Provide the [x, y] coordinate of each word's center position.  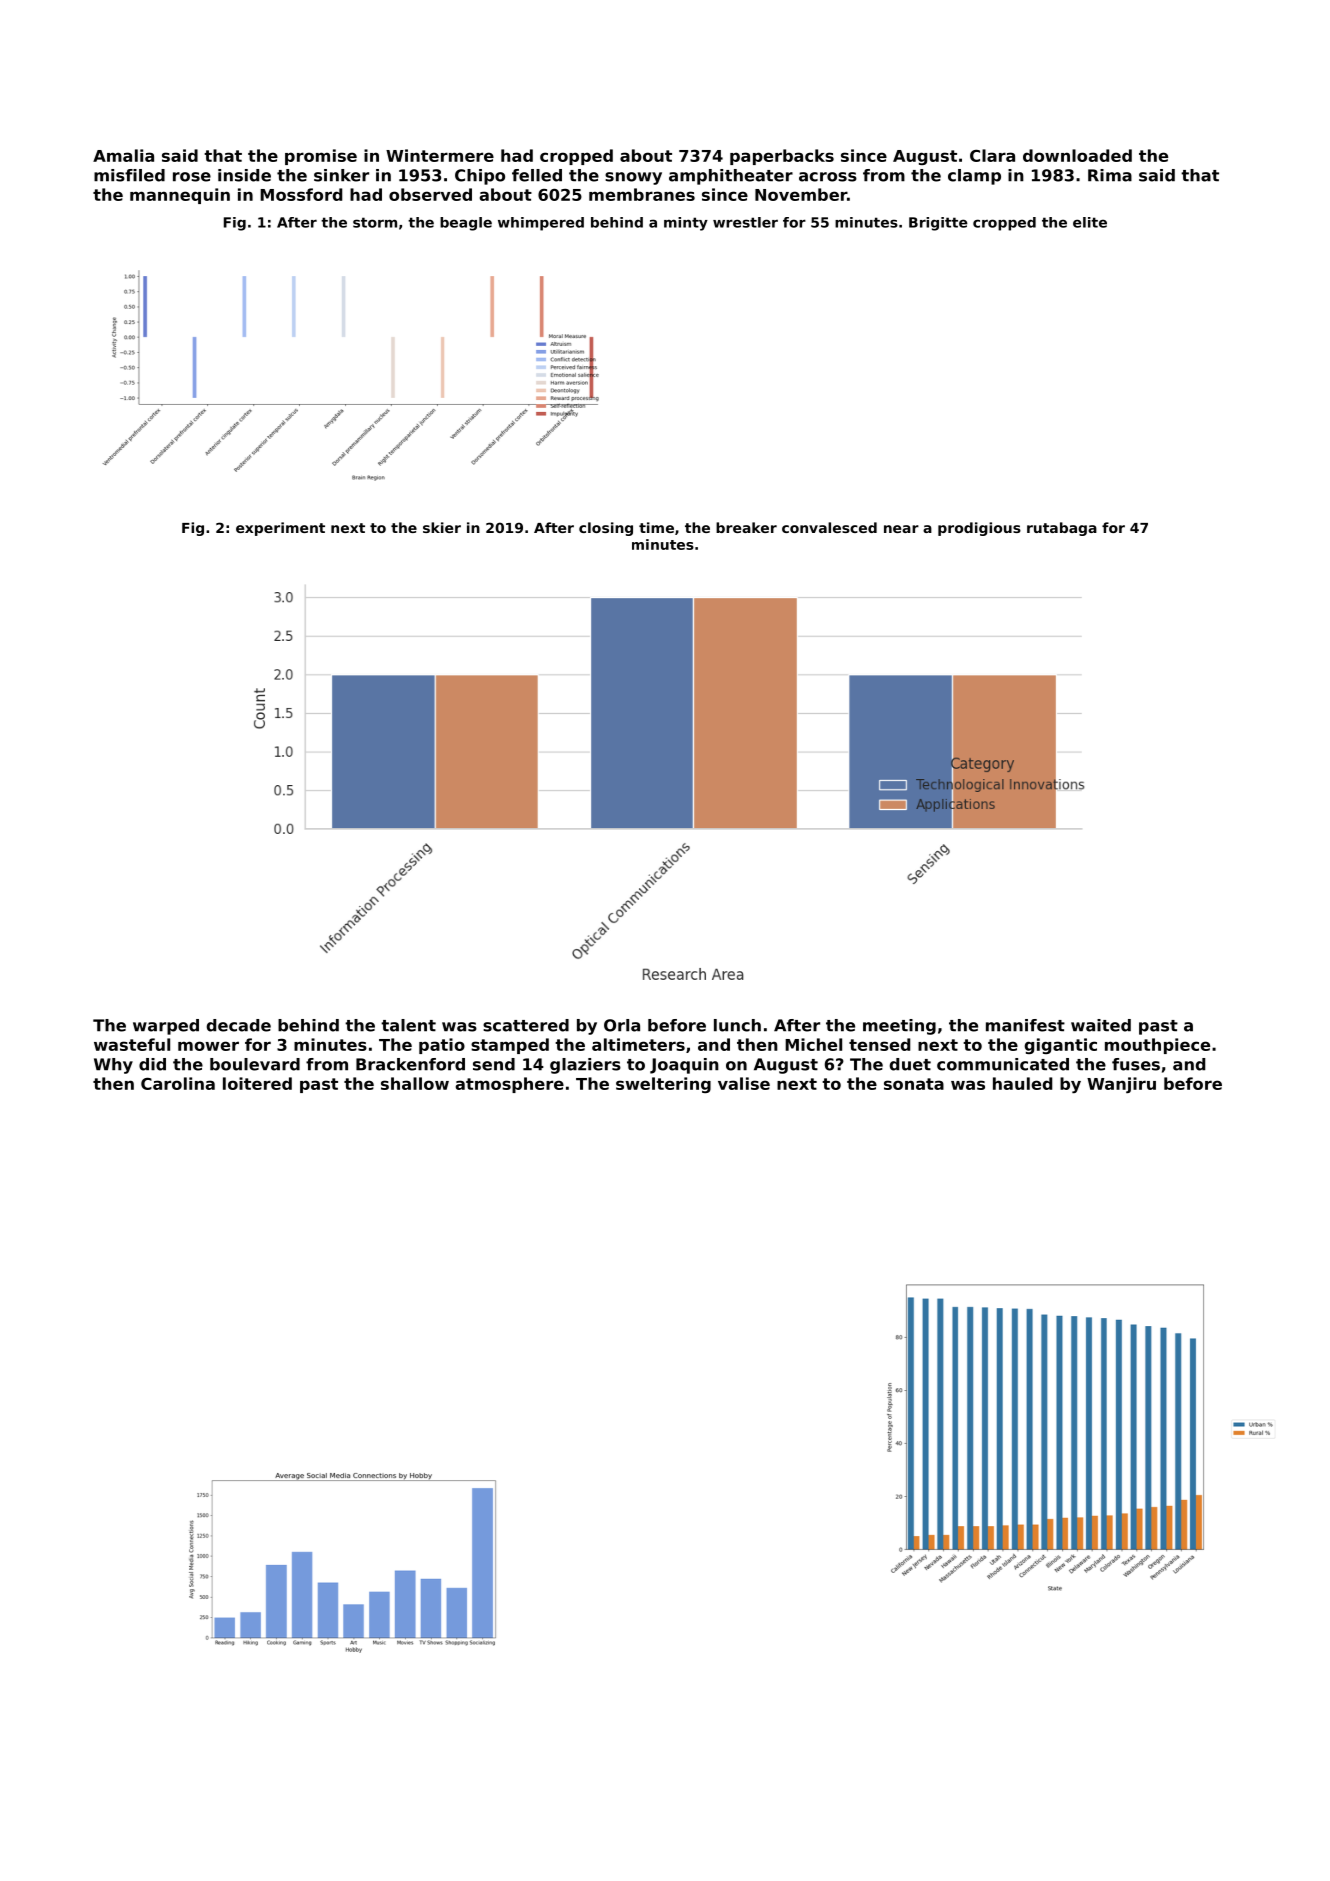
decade [239, 1025]
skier [442, 527]
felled [537, 175]
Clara [992, 155]
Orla [622, 1025]
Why [113, 1066]
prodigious [979, 529]
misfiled [129, 175]
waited [1101, 1025]
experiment [280, 529]
